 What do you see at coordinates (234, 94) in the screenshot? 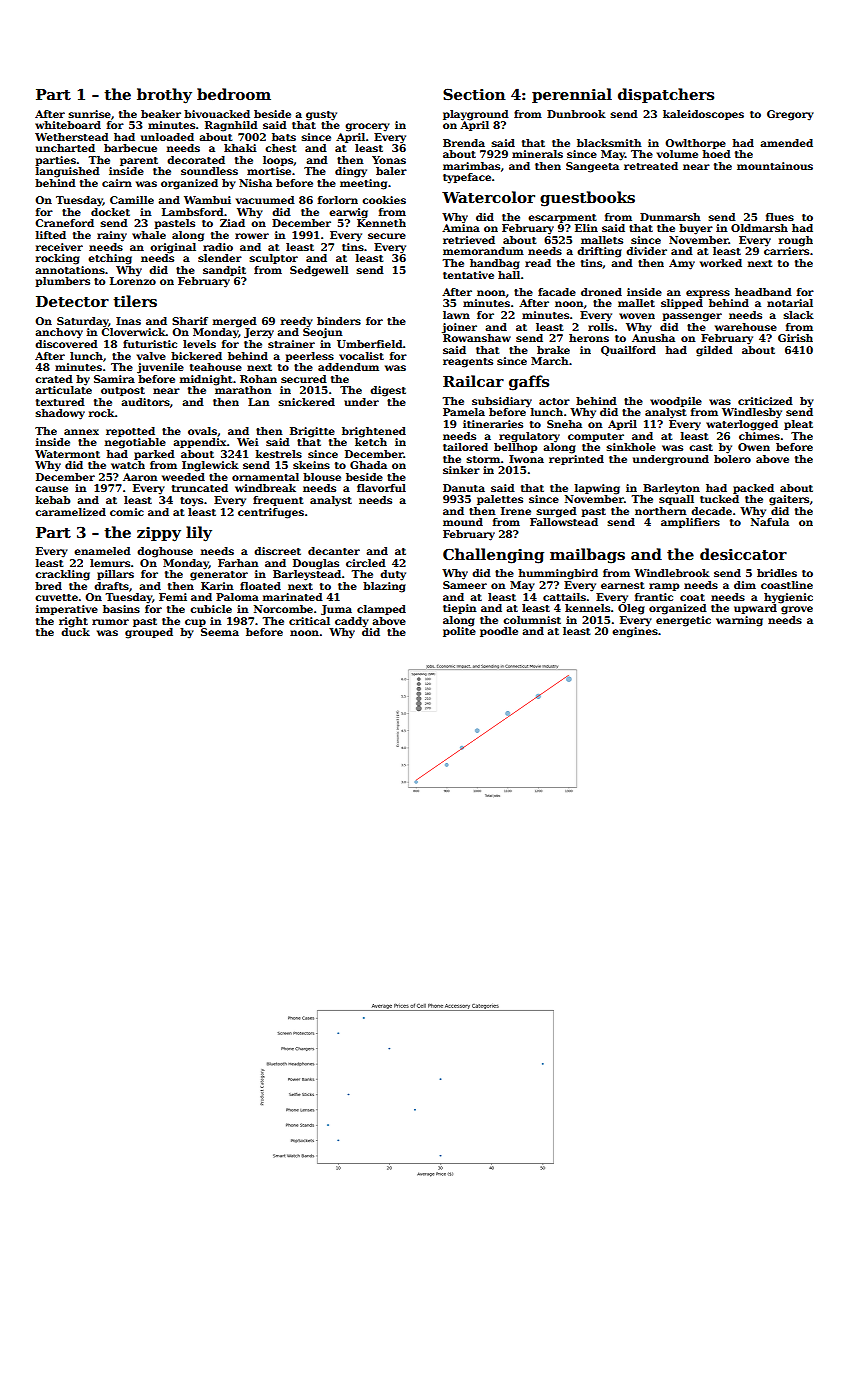
I see `bedroom` at bounding box center [234, 94].
